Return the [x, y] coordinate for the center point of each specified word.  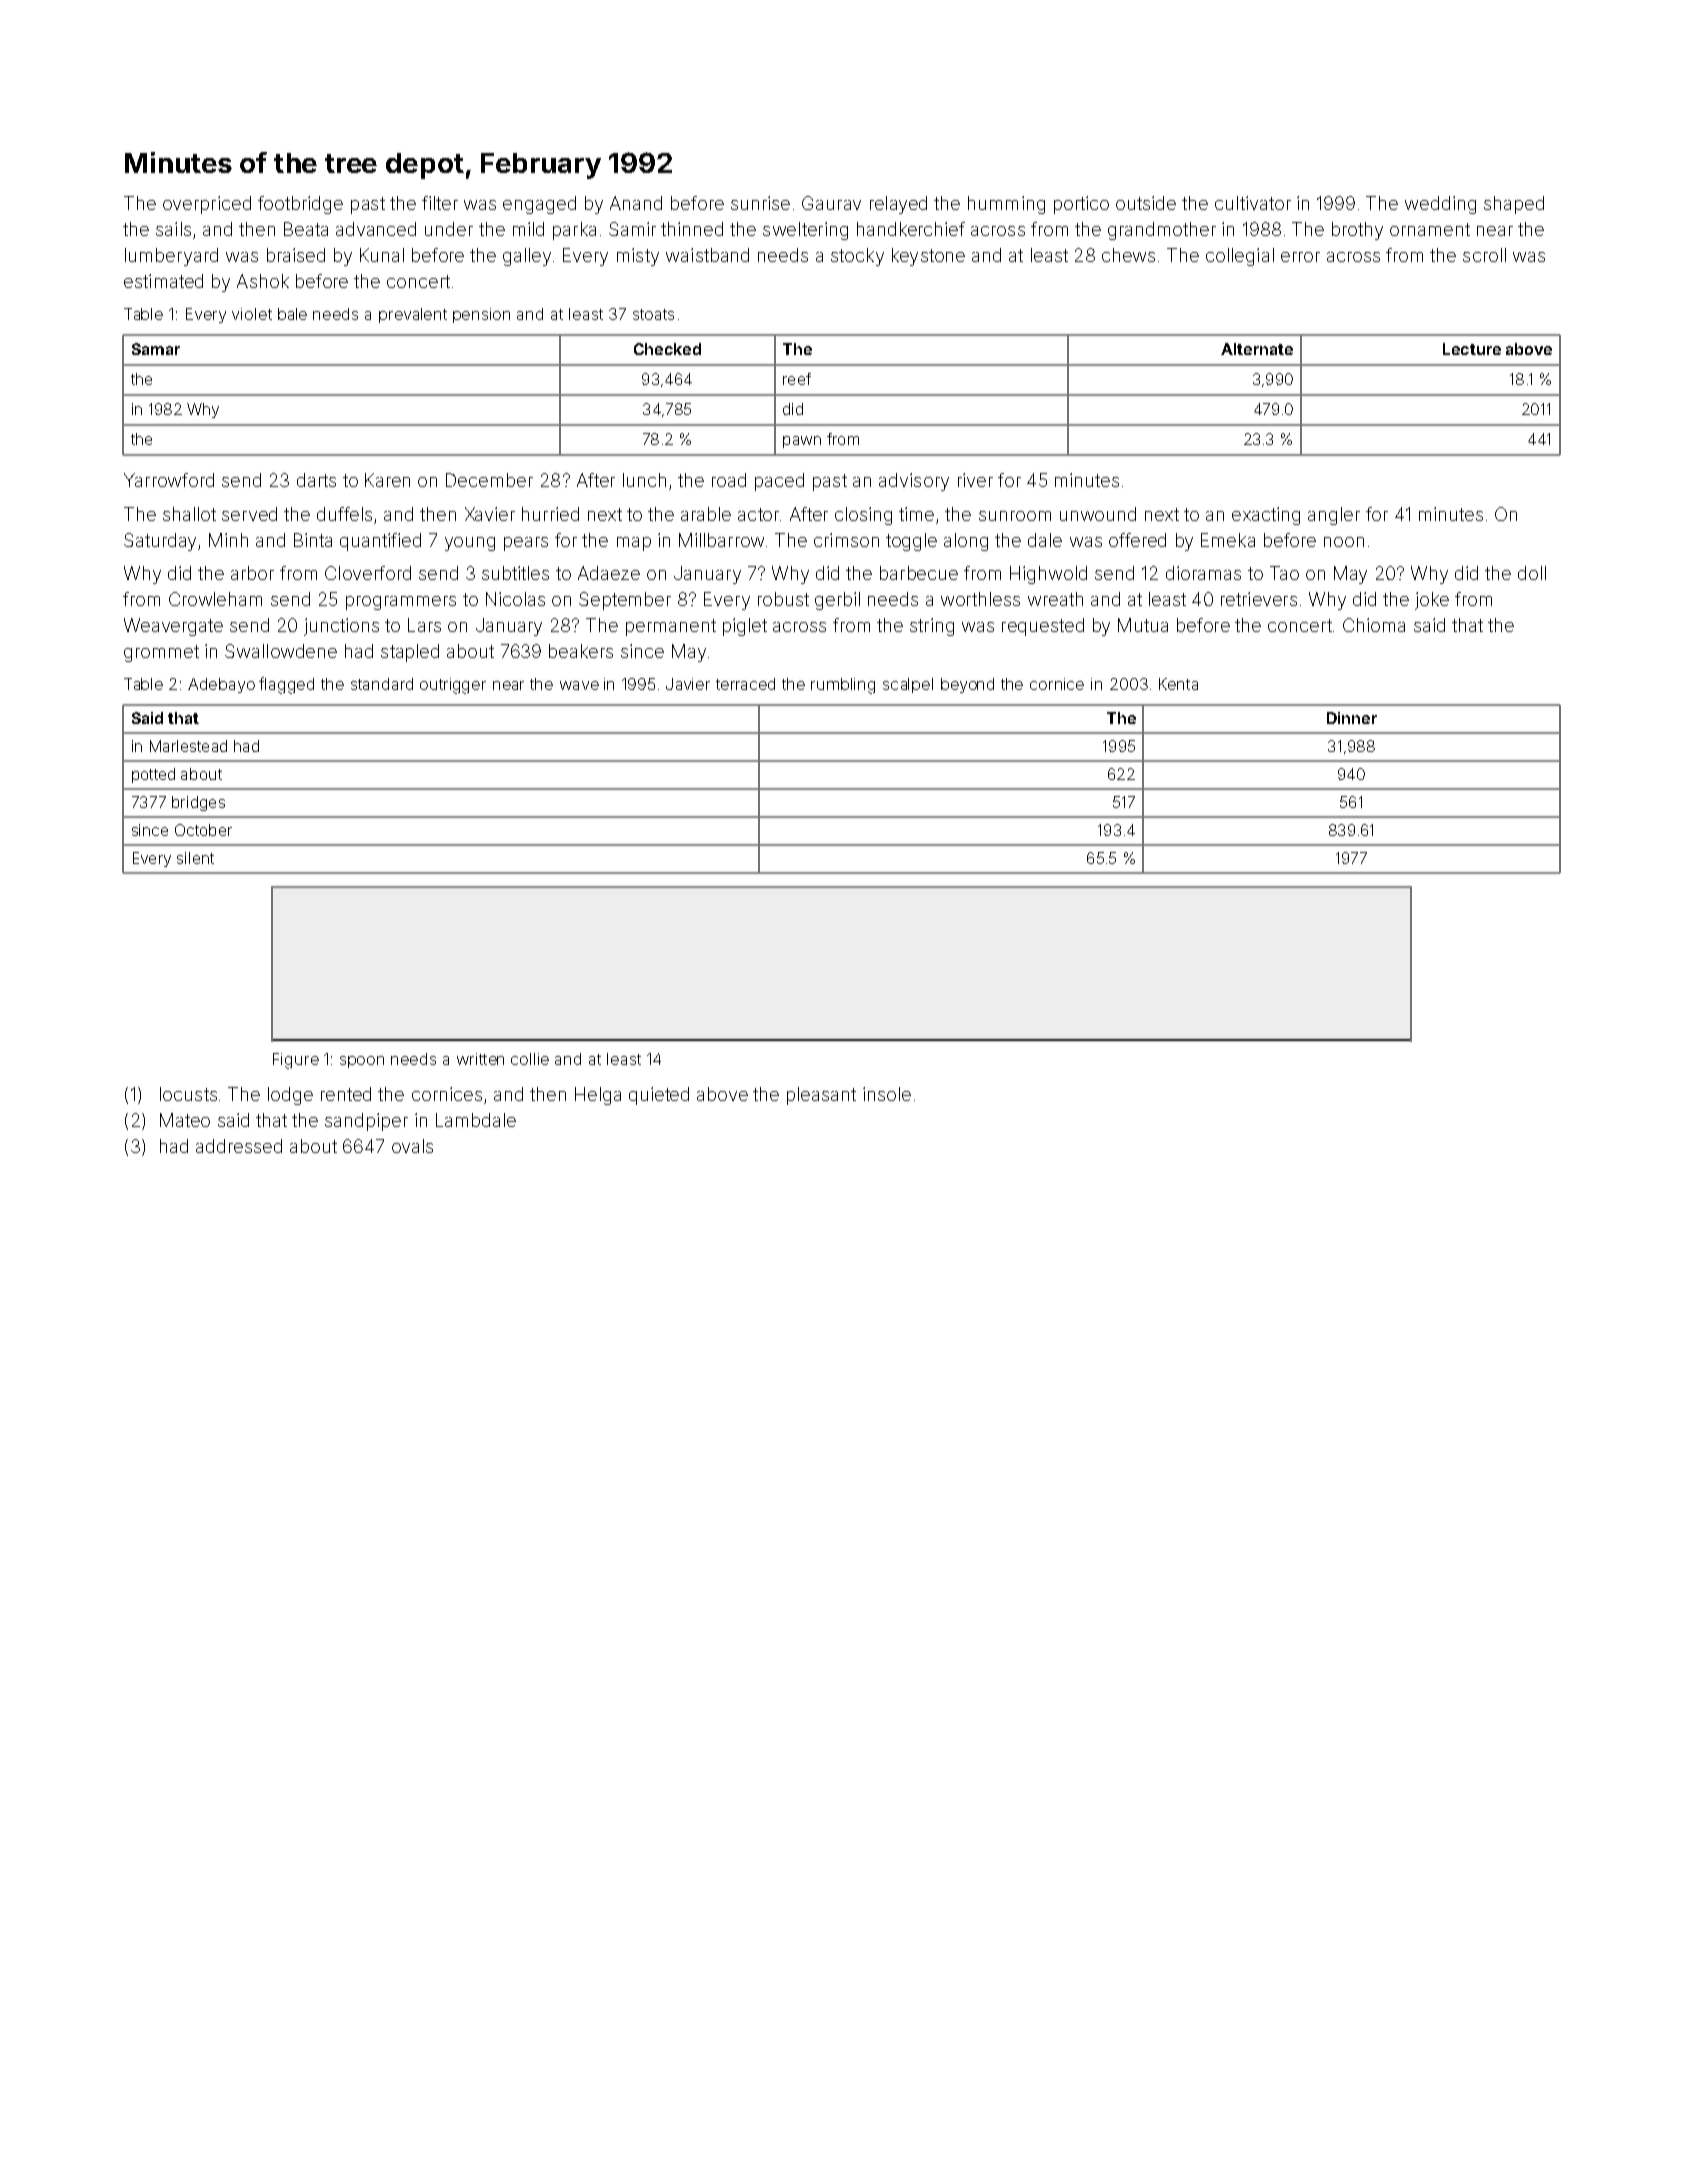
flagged [286, 685]
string [932, 627]
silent [195, 858]
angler [1334, 516]
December [489, 480]
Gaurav [831, 203]
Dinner [1352, 718]
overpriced [207, 205]
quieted [659, 1096]
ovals [412, 1146]
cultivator [1253, 203]
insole [887, 1094]
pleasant [821, 1096]
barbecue [919, 573]
